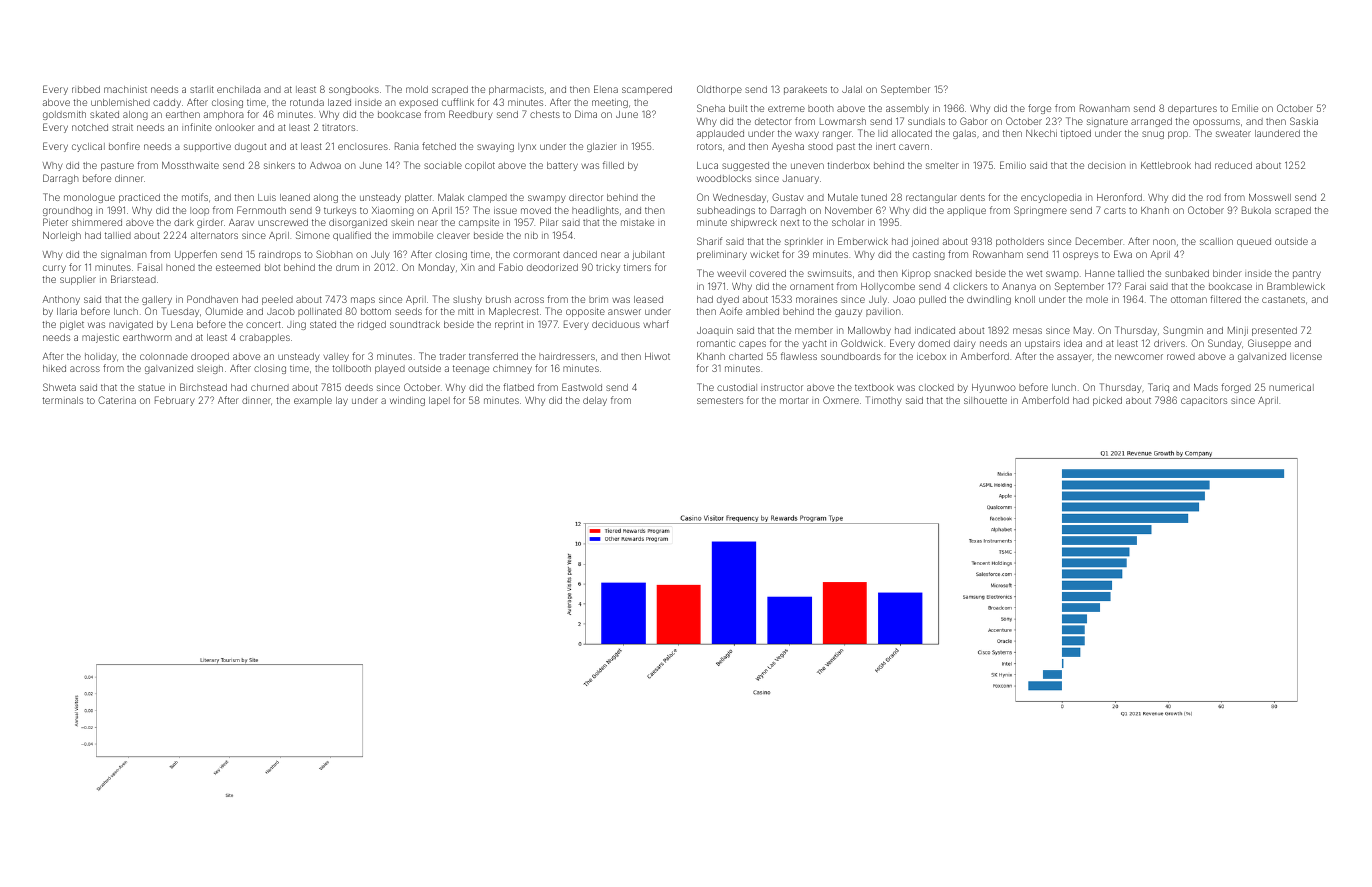 The height and width of the page is (887, 1372). I want to click on Emilie, so click(1245, 108).
